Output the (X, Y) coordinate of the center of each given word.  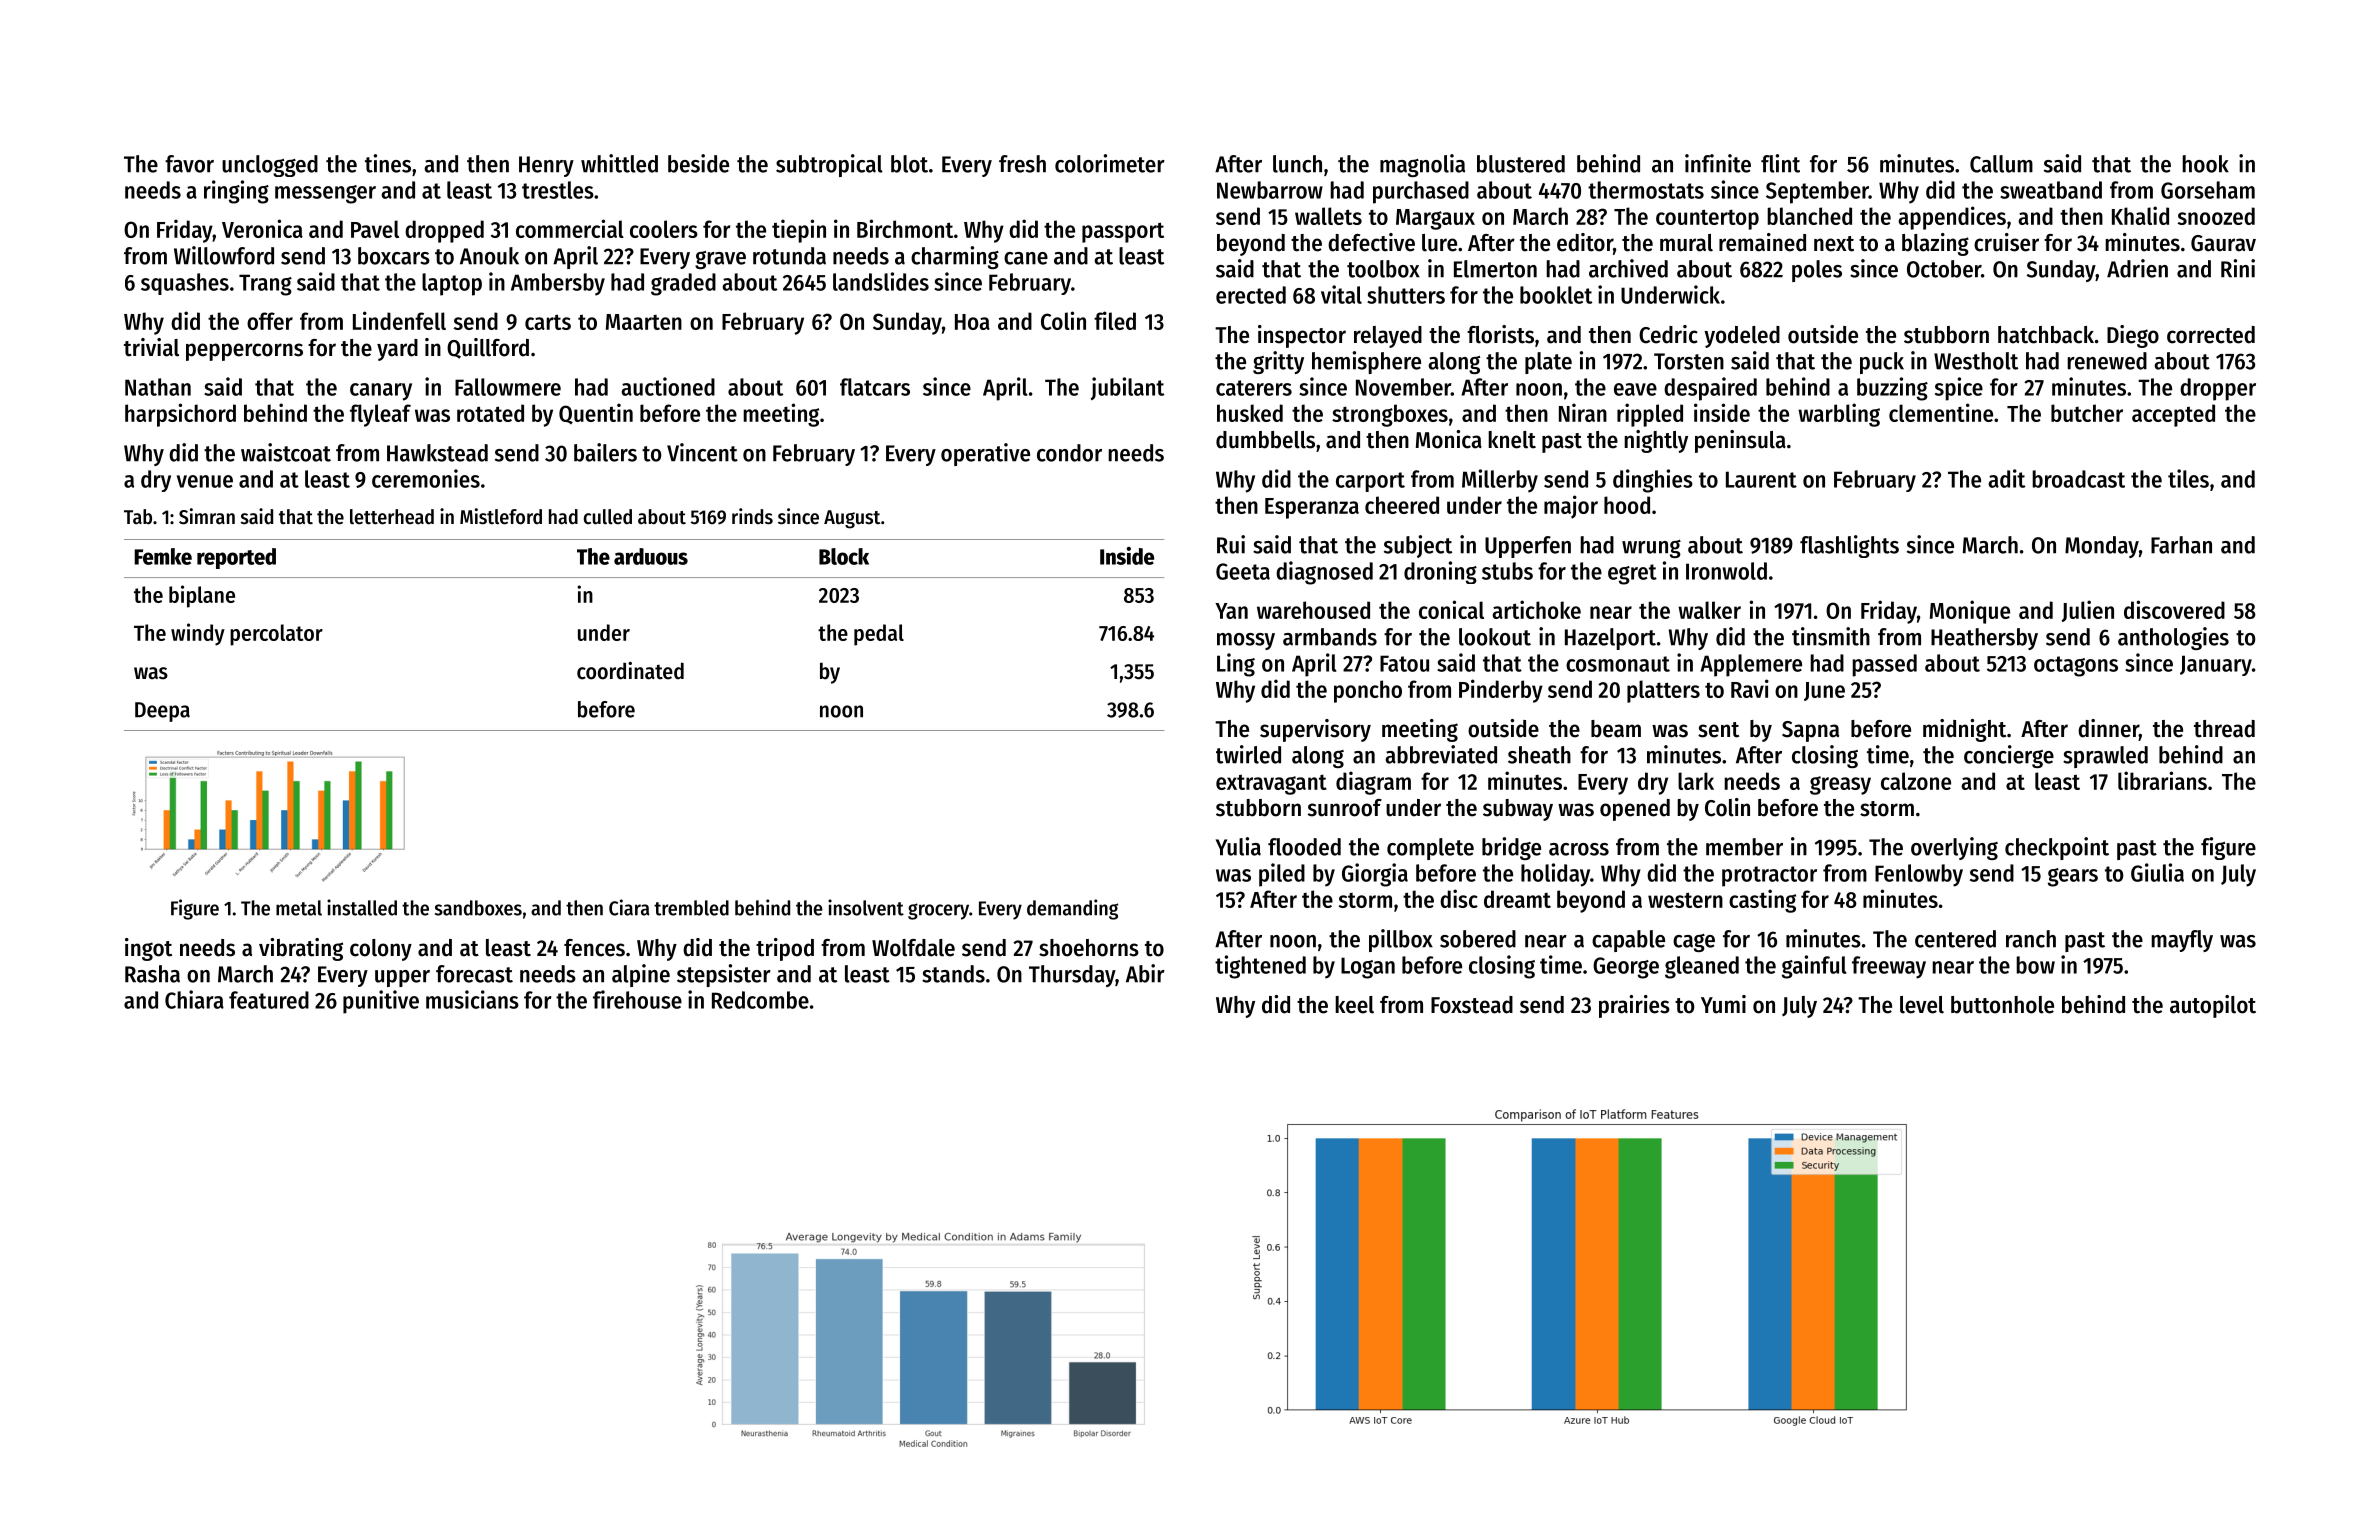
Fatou (1404, 663)
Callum (2001, 164)
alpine (641, 975)
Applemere (1751, 665)
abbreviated (1441, 754)
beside (698, 163)
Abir (1145, 973)
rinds (752, 516)
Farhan (2181, 545)
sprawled (2105, 757)
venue (205, 481)
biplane (202, 596)
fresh (1022, 164)
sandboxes (478, 908)
